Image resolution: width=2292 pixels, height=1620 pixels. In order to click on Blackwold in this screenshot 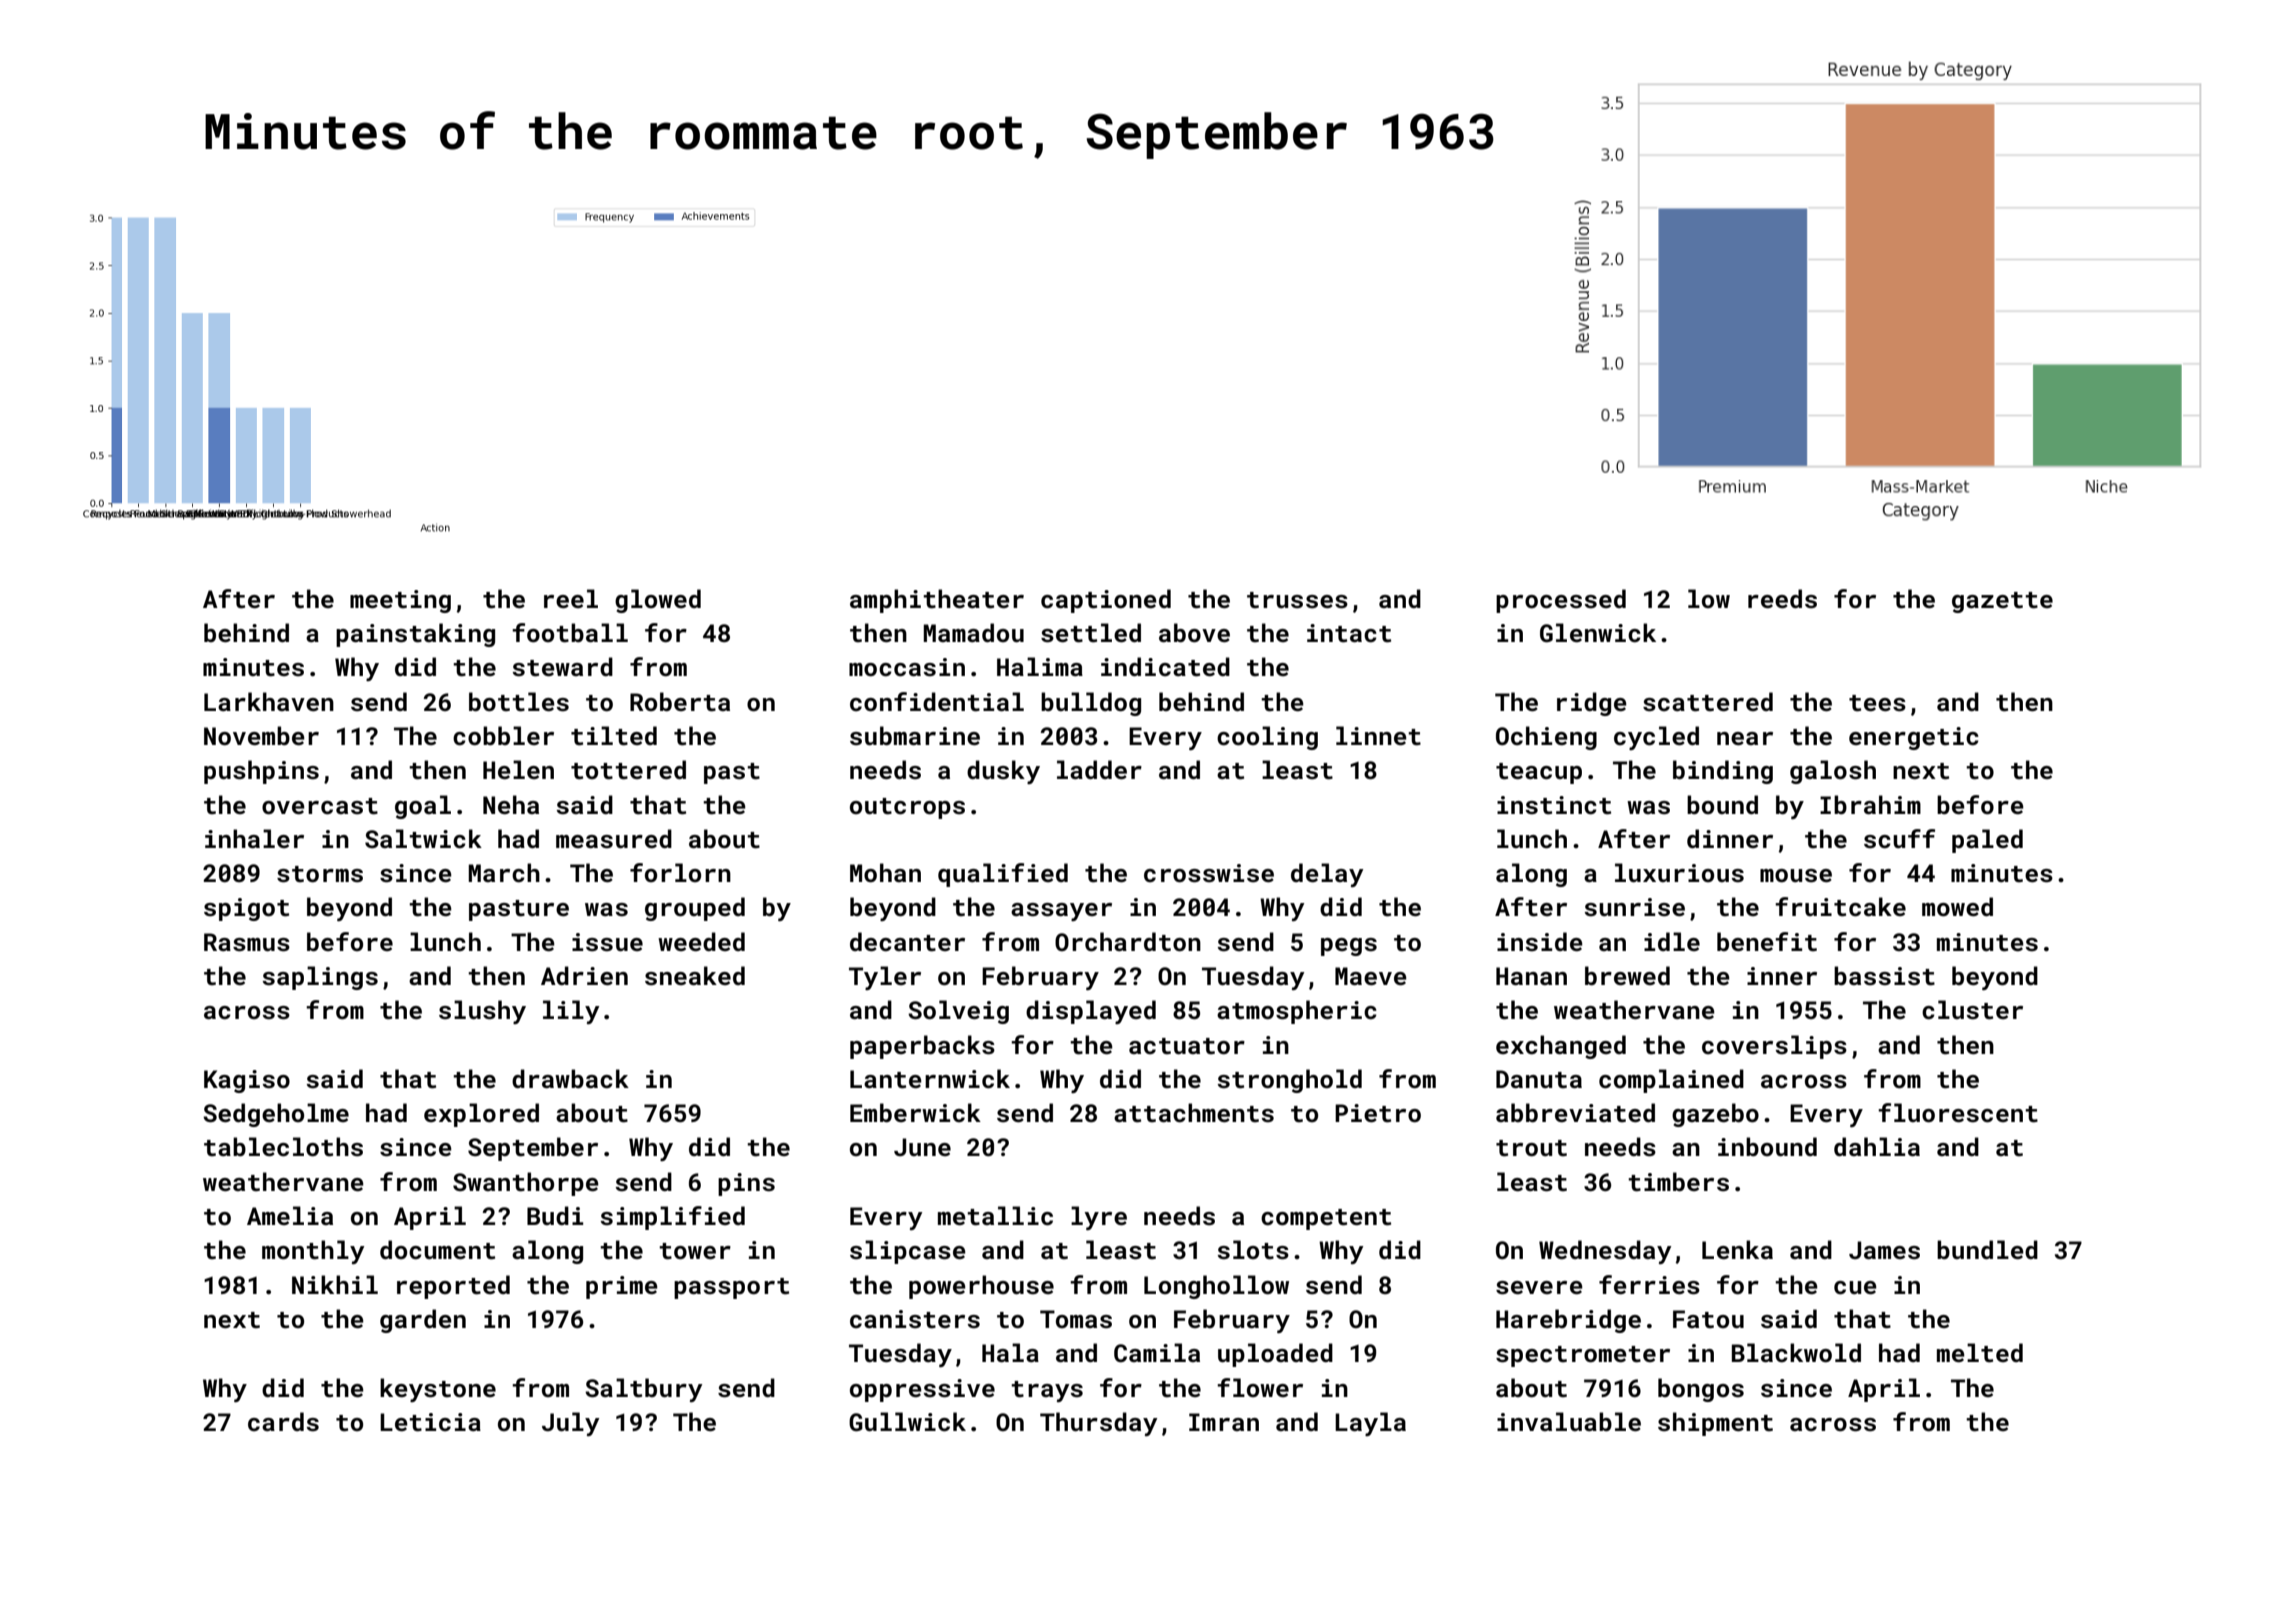, I will do `click(1796, 1353)`.
